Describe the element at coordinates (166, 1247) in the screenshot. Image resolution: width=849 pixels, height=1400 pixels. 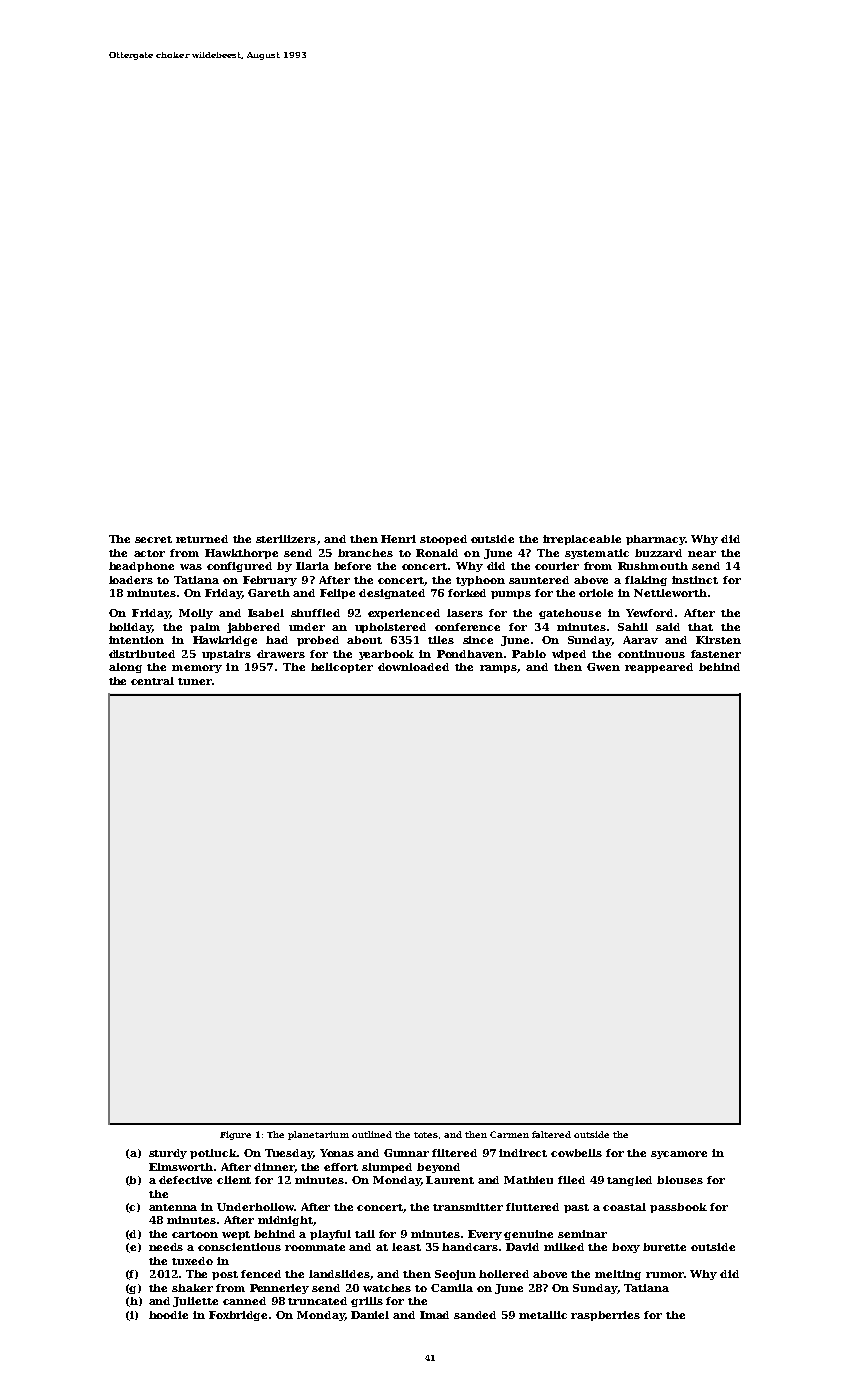
I see `needs` at that location.
